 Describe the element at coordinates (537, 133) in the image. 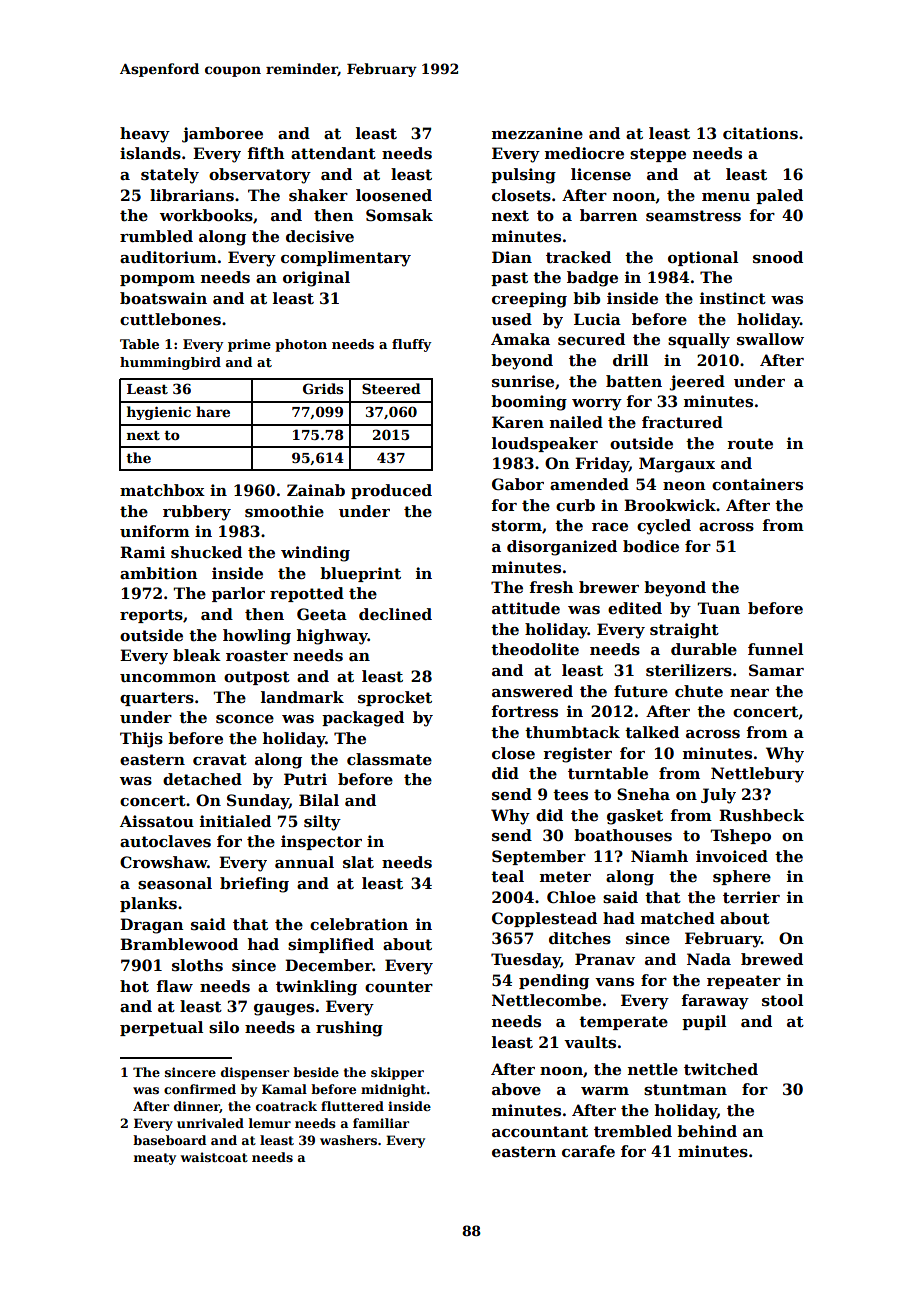

I see `mezzanine` at that location.
